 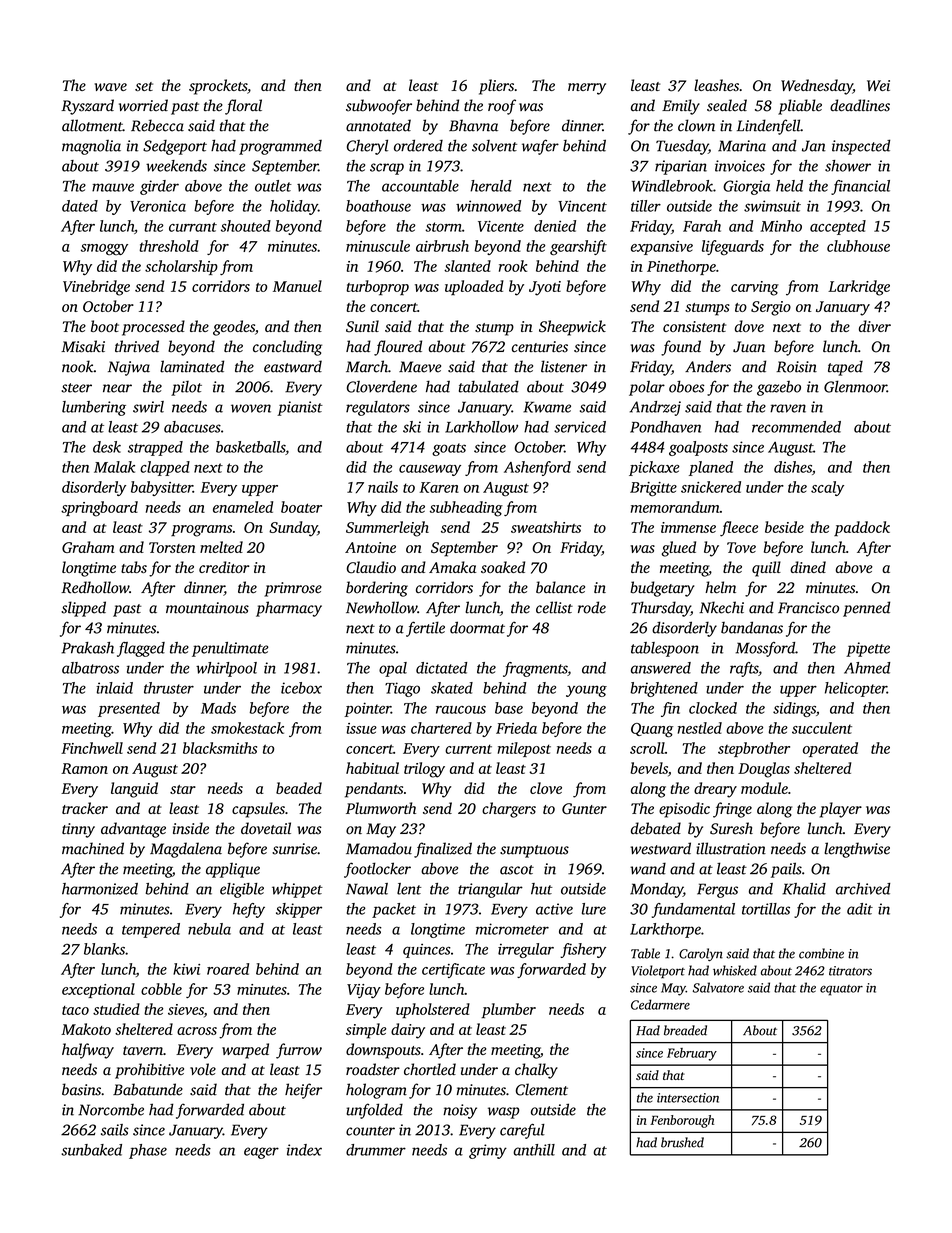 What do you see at coordinates (91, 1150) in the screenshot?
I see `sunbaked` at bounding box center [91, 1150].
